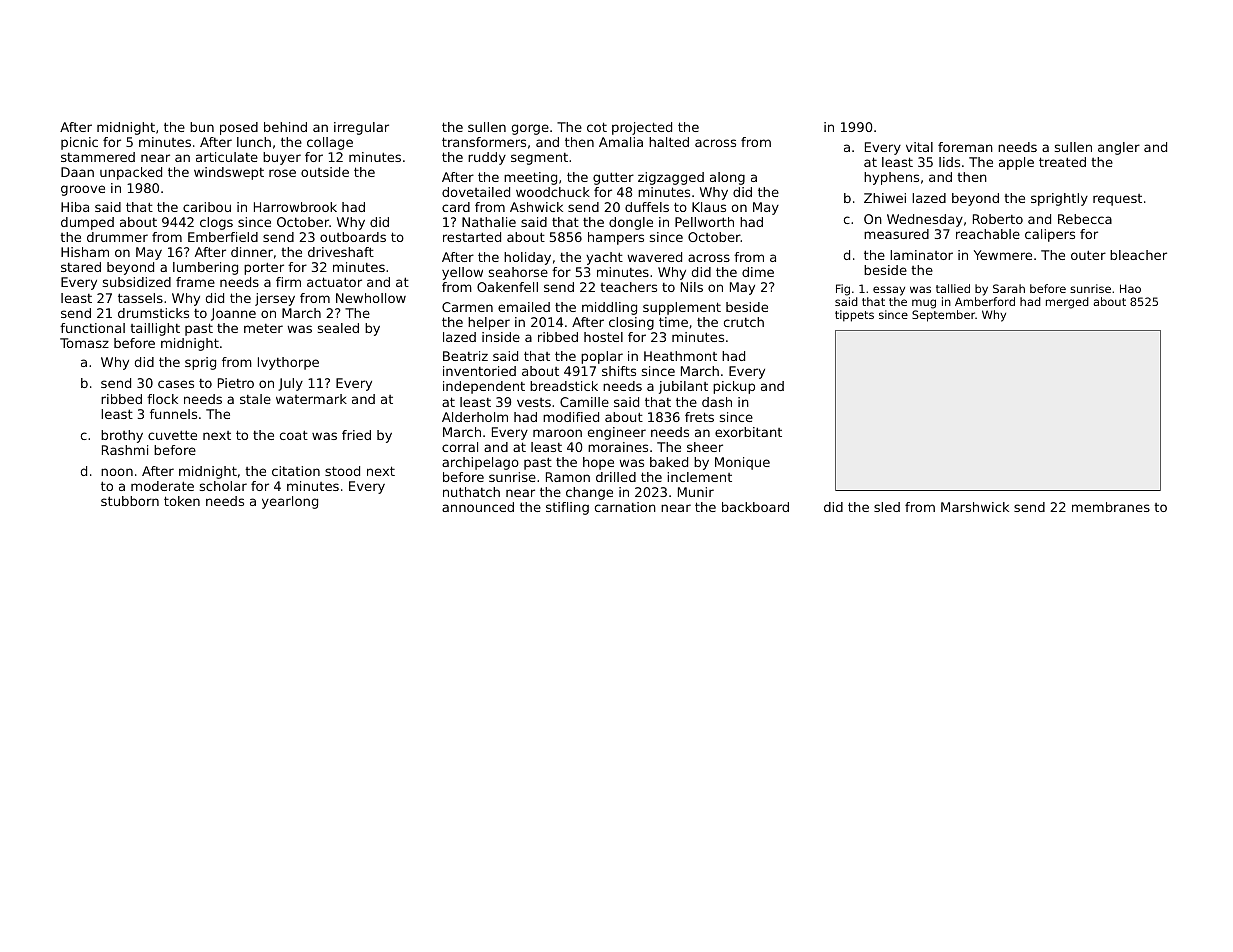 The width and height of the document is (1233, 952). Describe the element at coordinates (356, 435) in the document. I see `fried` at that location.
